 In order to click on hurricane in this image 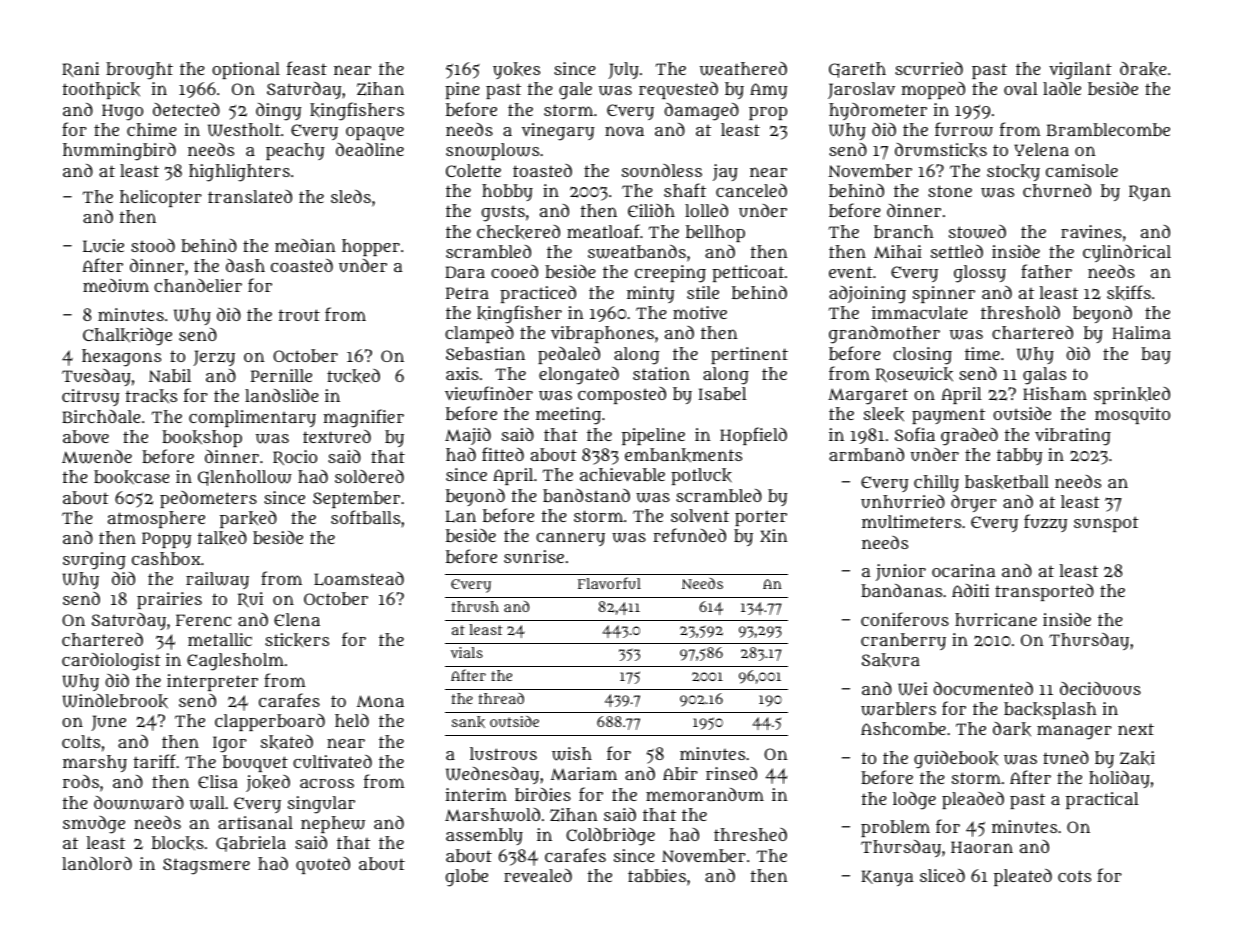, I will do `click(996, 619)`.
